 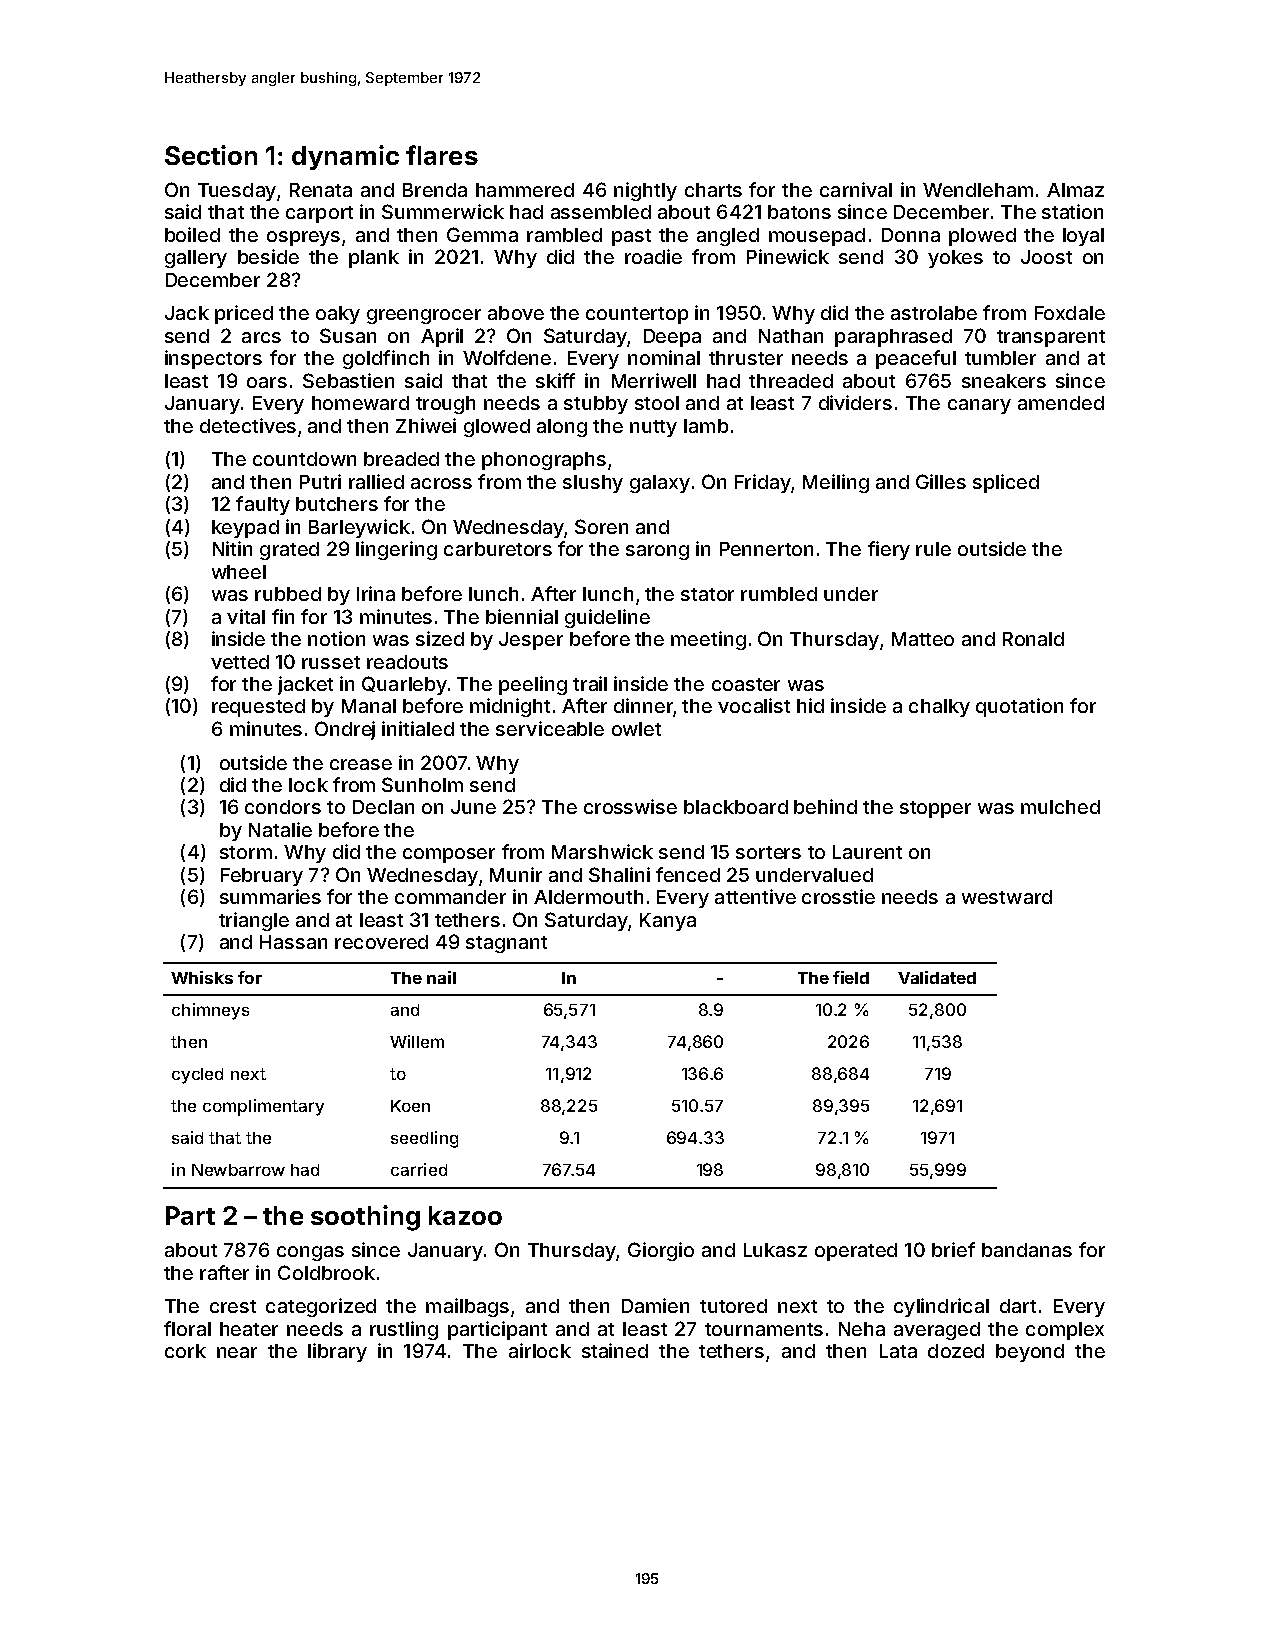 What do you see at coordinates (1070, 313) in the image?
I see `Foxdale` at bounding box center [1070, 313].
